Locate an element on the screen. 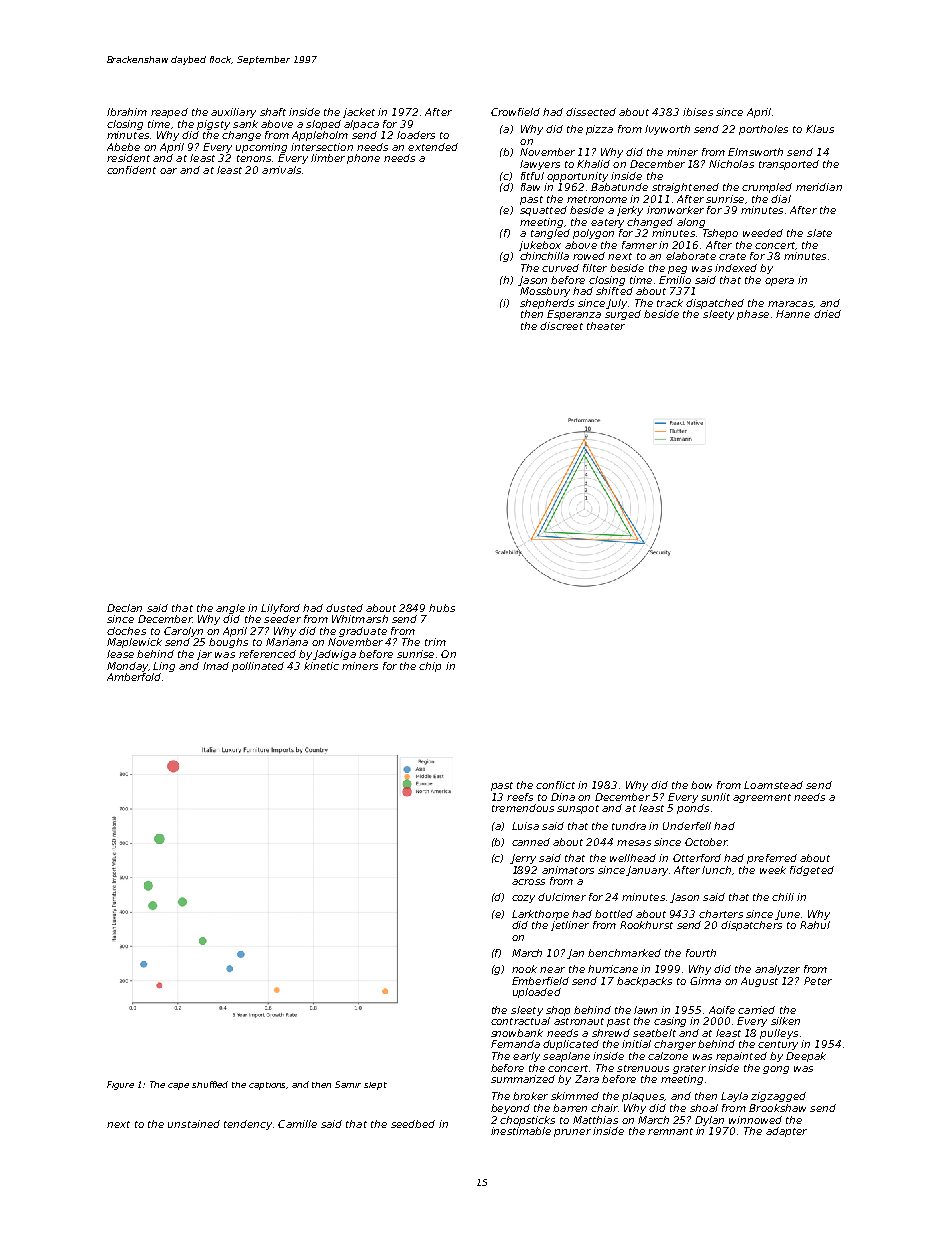 This screenshot has height=1233, width=952. adapter is located at coordinates (786, 1132).
